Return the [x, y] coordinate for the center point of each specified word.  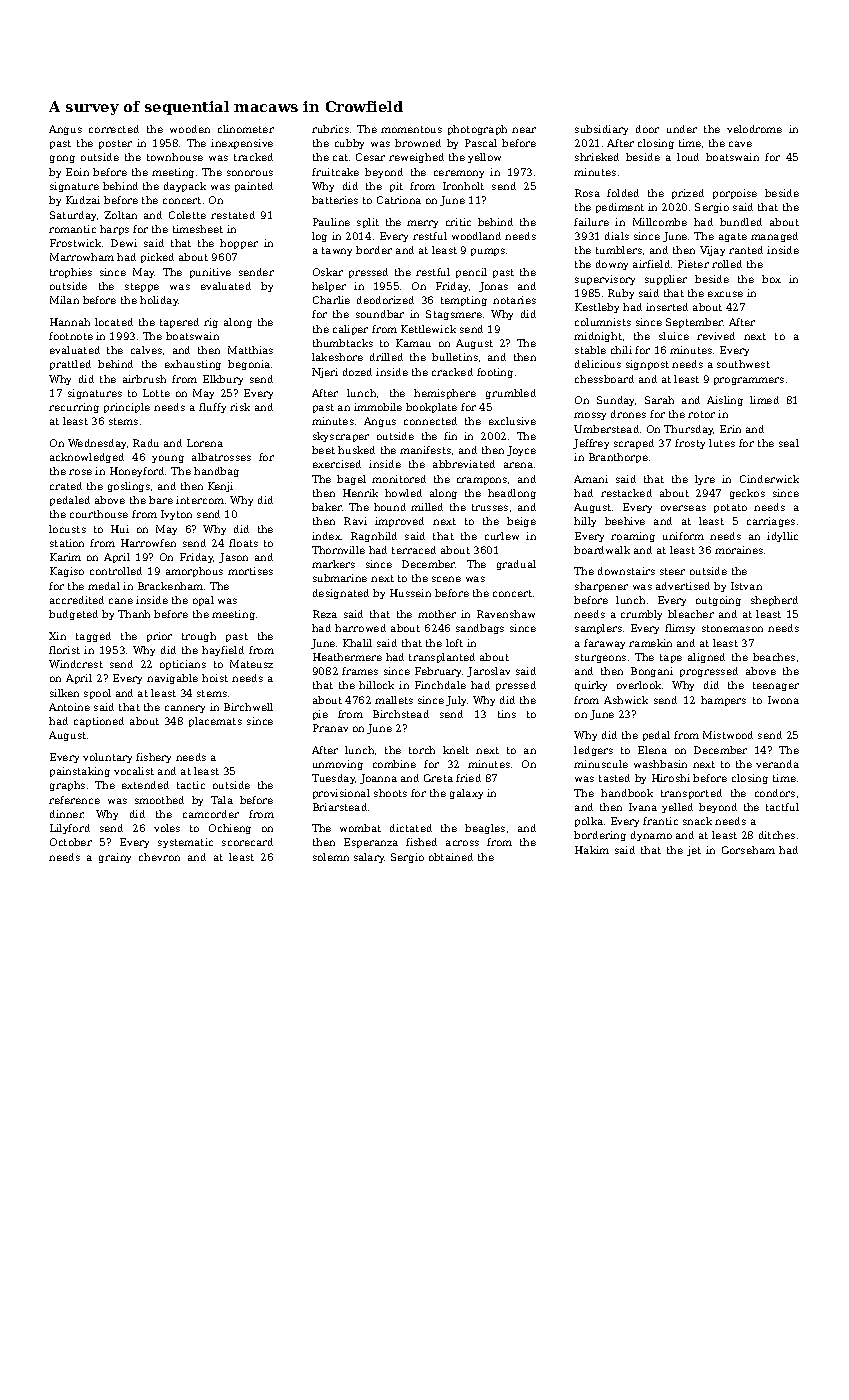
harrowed [360, 628]
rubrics [330, 129]
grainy [115, 858]
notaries [514, 300]
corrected [114, 129]
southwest [743, 364]
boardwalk [602, 550]
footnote [71, 336]
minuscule [601, 764]
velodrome [754, 129]
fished [421, 842]
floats [243, 543]
